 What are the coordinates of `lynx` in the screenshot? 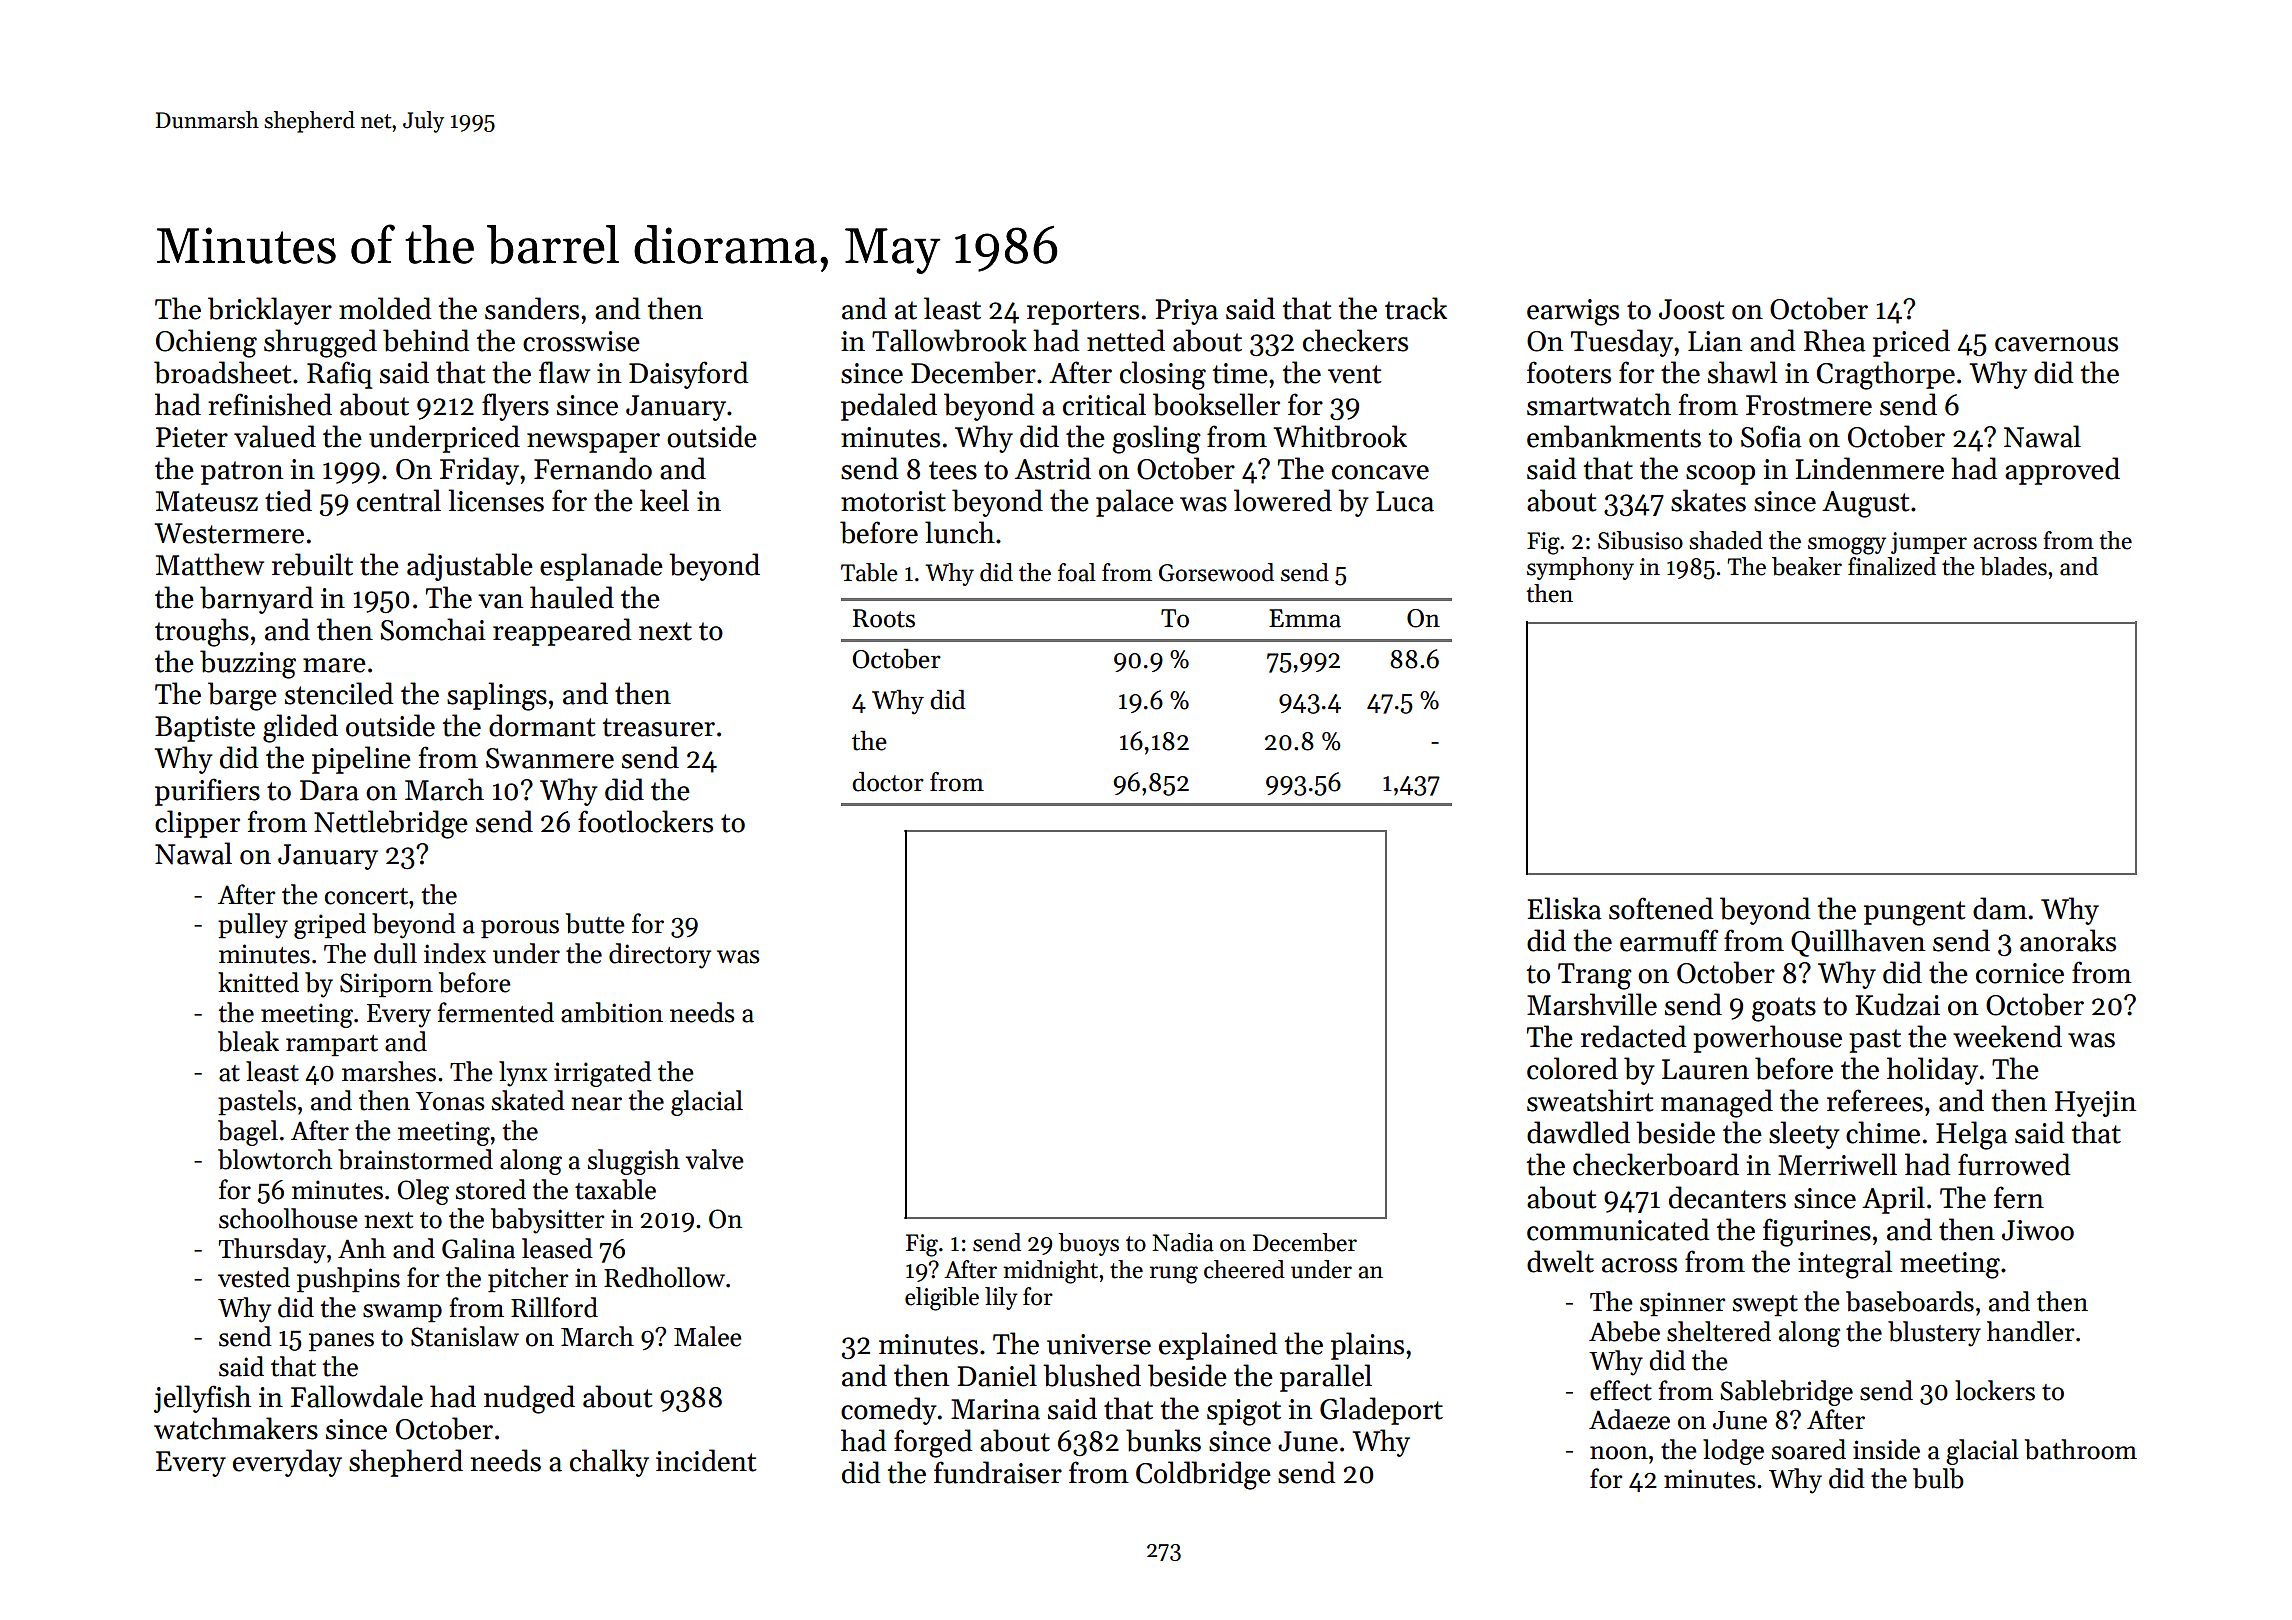 It's located at (523, 1074).
